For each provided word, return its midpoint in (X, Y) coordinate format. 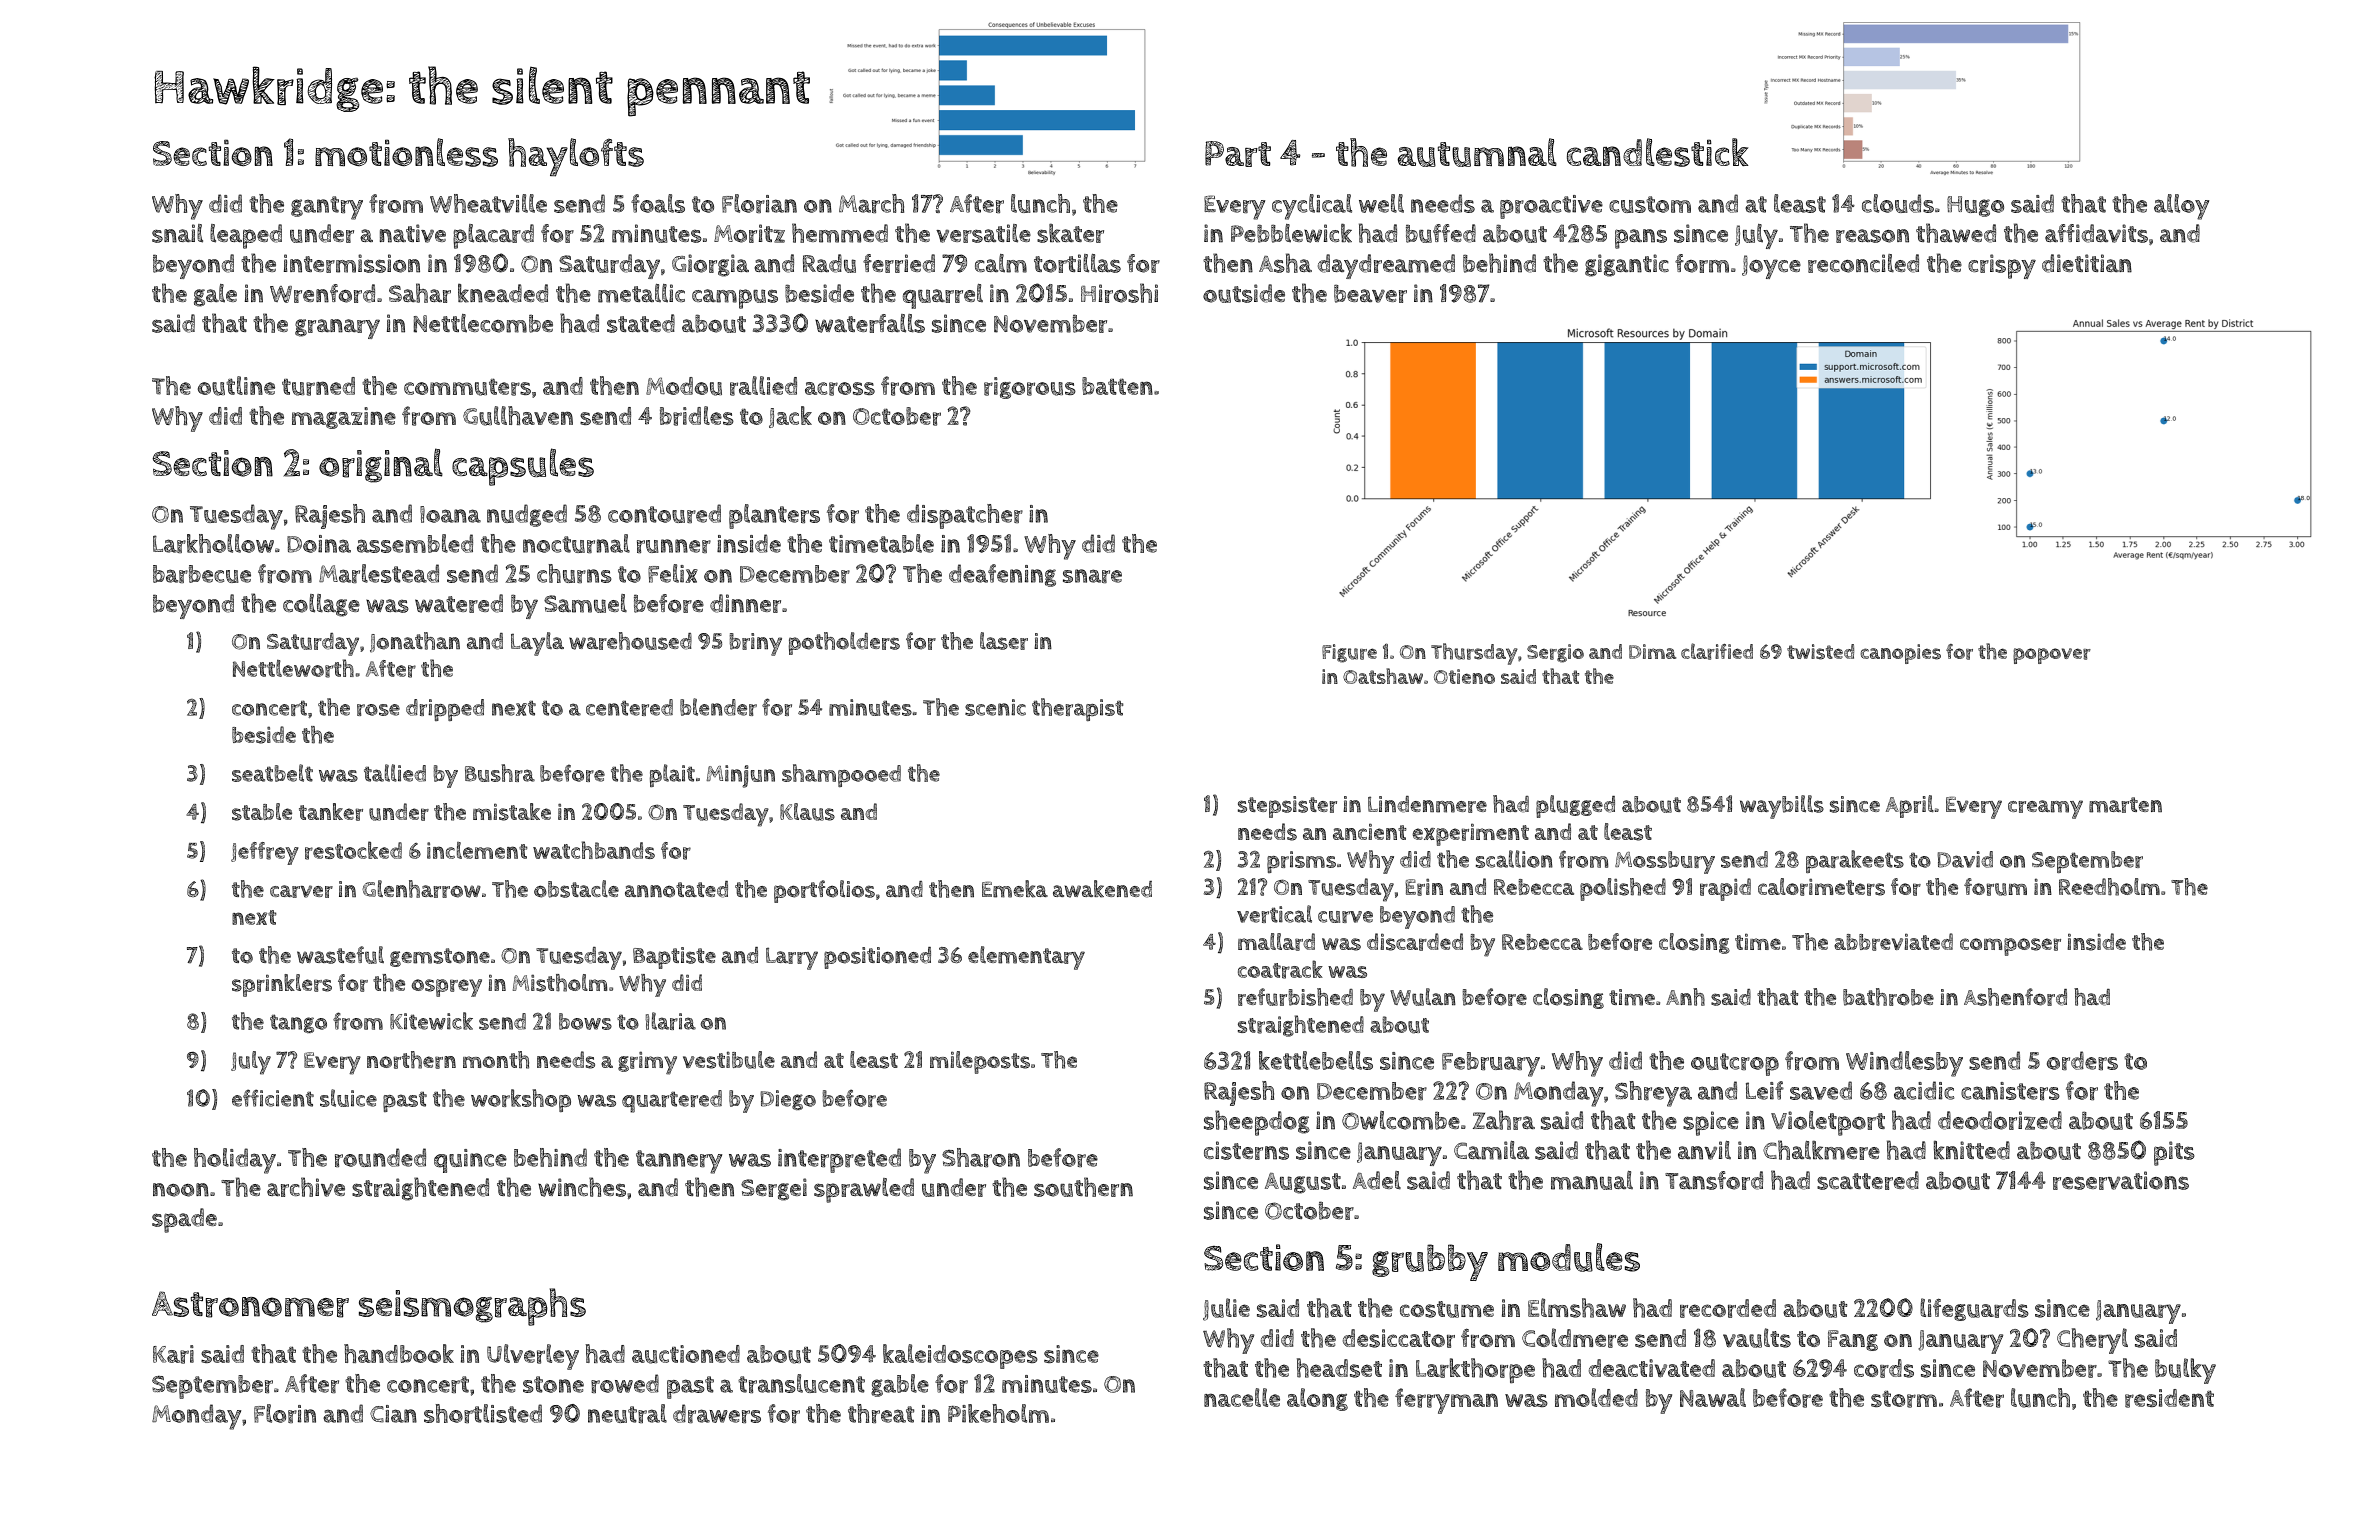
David (1965, 859)
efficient (273, 1098)
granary (337, 329)
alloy (2181, 207)
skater (1070, 233)
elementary (1026, 958)
